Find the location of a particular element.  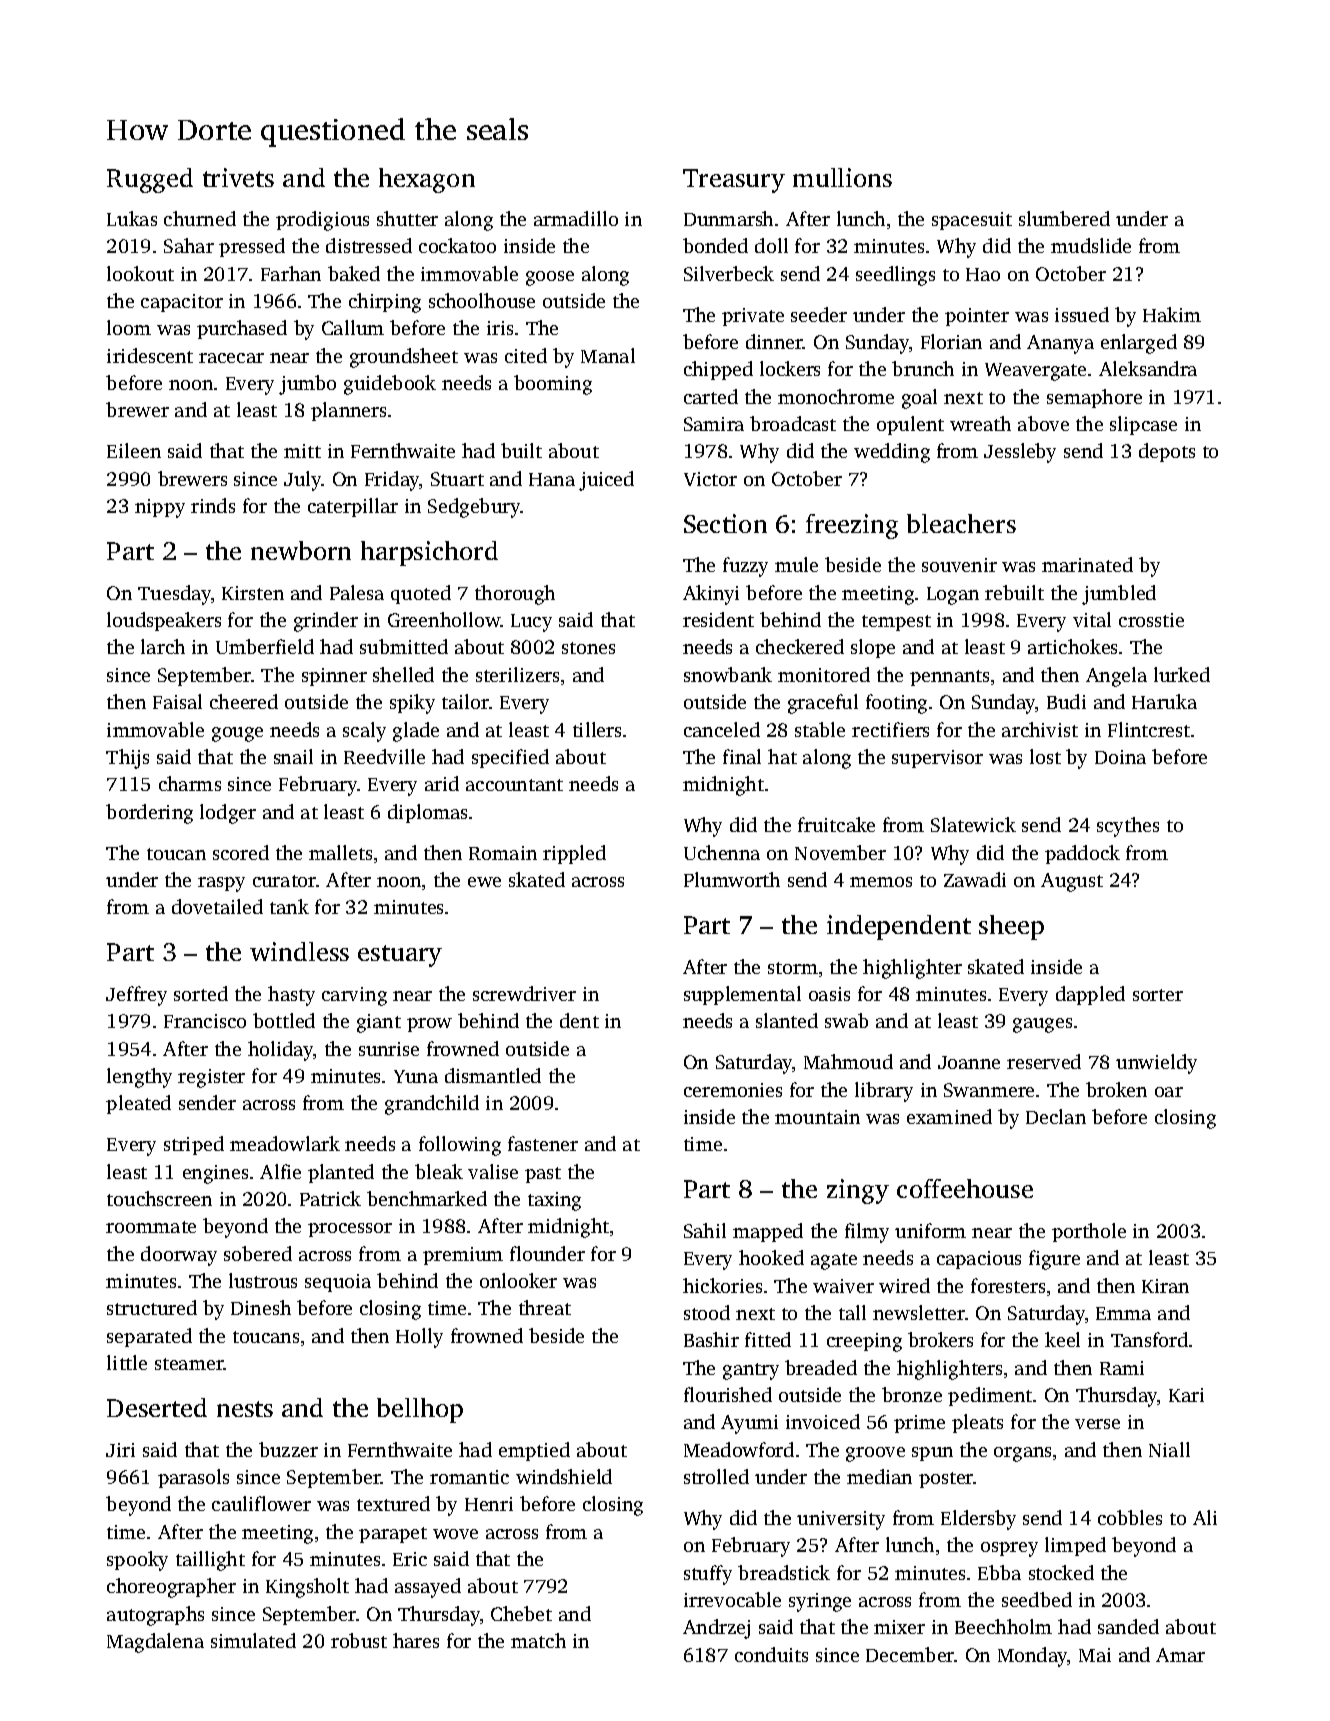

November is located at coordinates (840, 852).
